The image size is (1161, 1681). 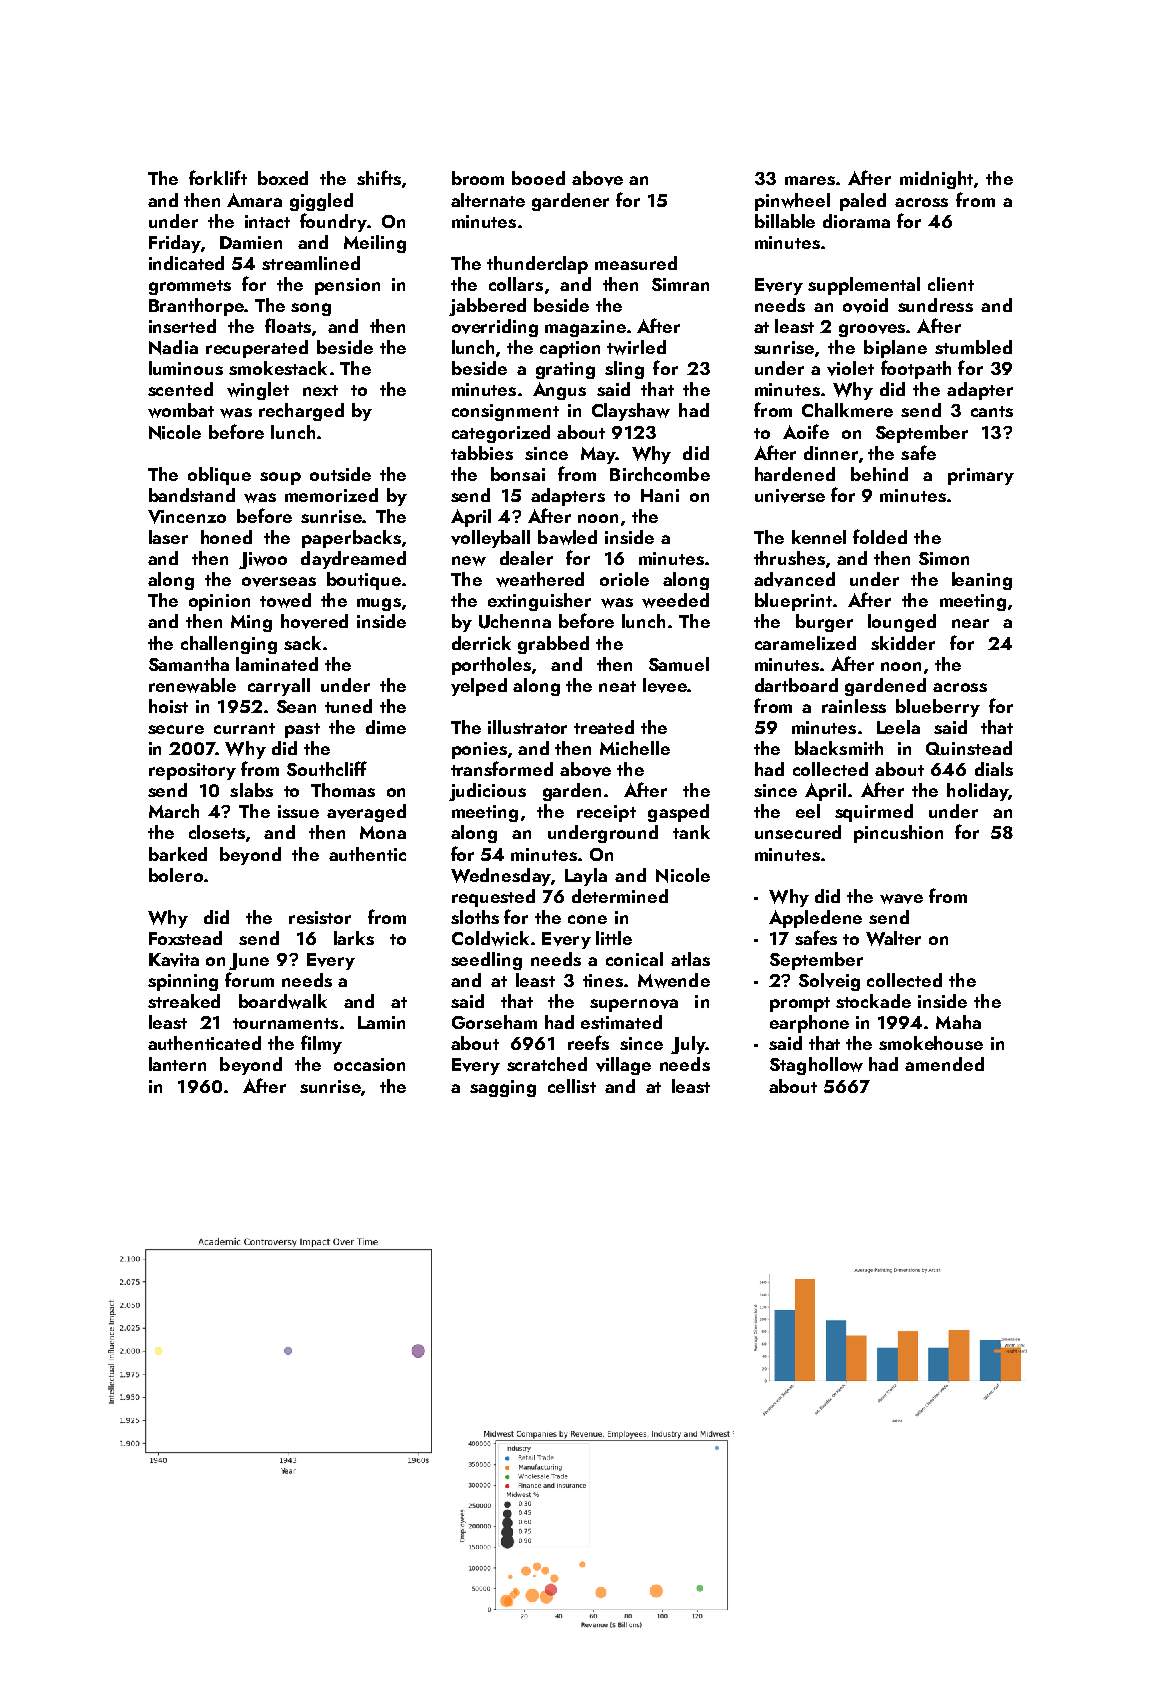 What do you see at coordinates (970, 623) in the screenshot?
I see `near` at bounding box center [970, 623].
